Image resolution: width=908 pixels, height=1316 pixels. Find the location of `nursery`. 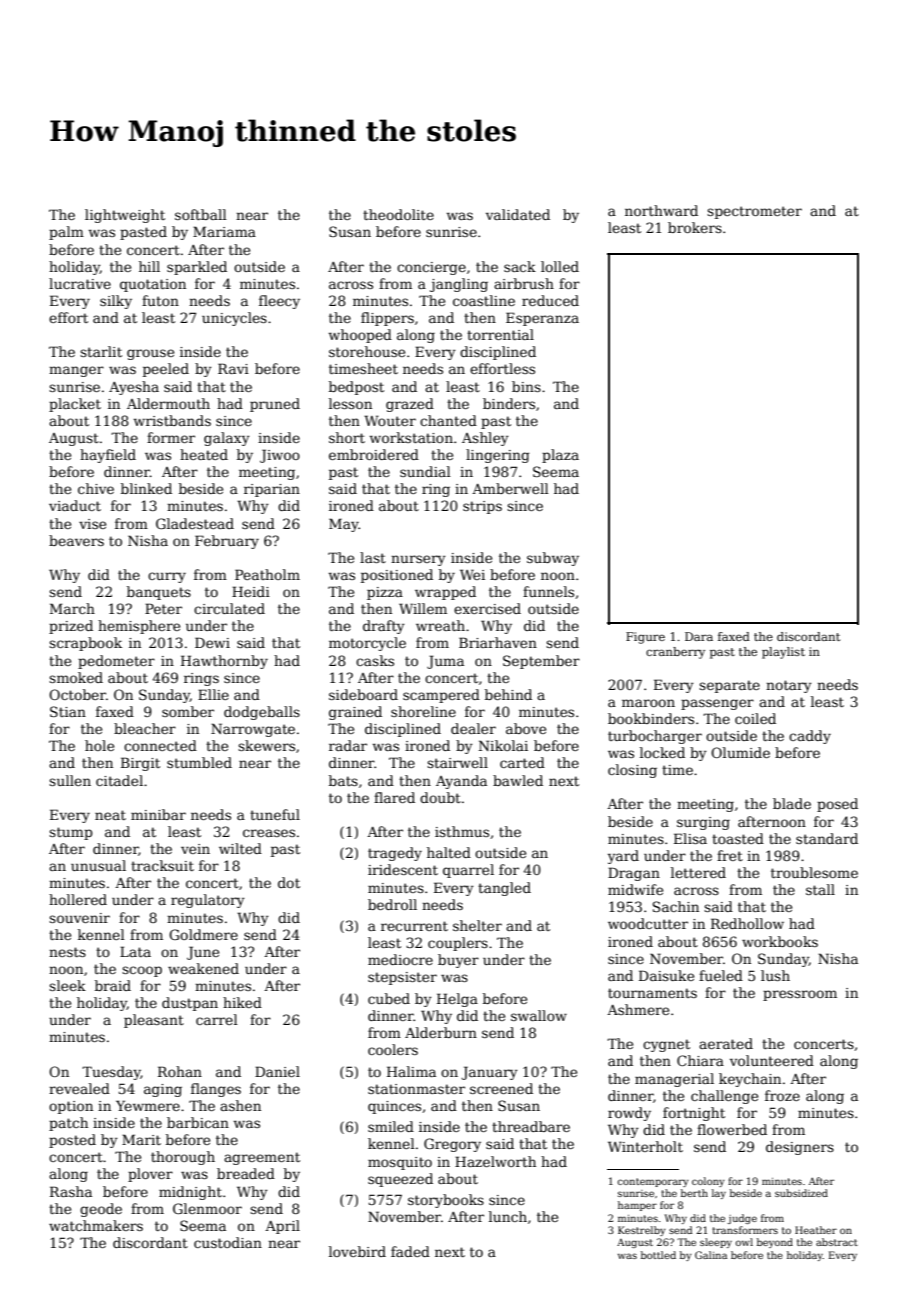

nursery is located at coordinates (418, 560).
